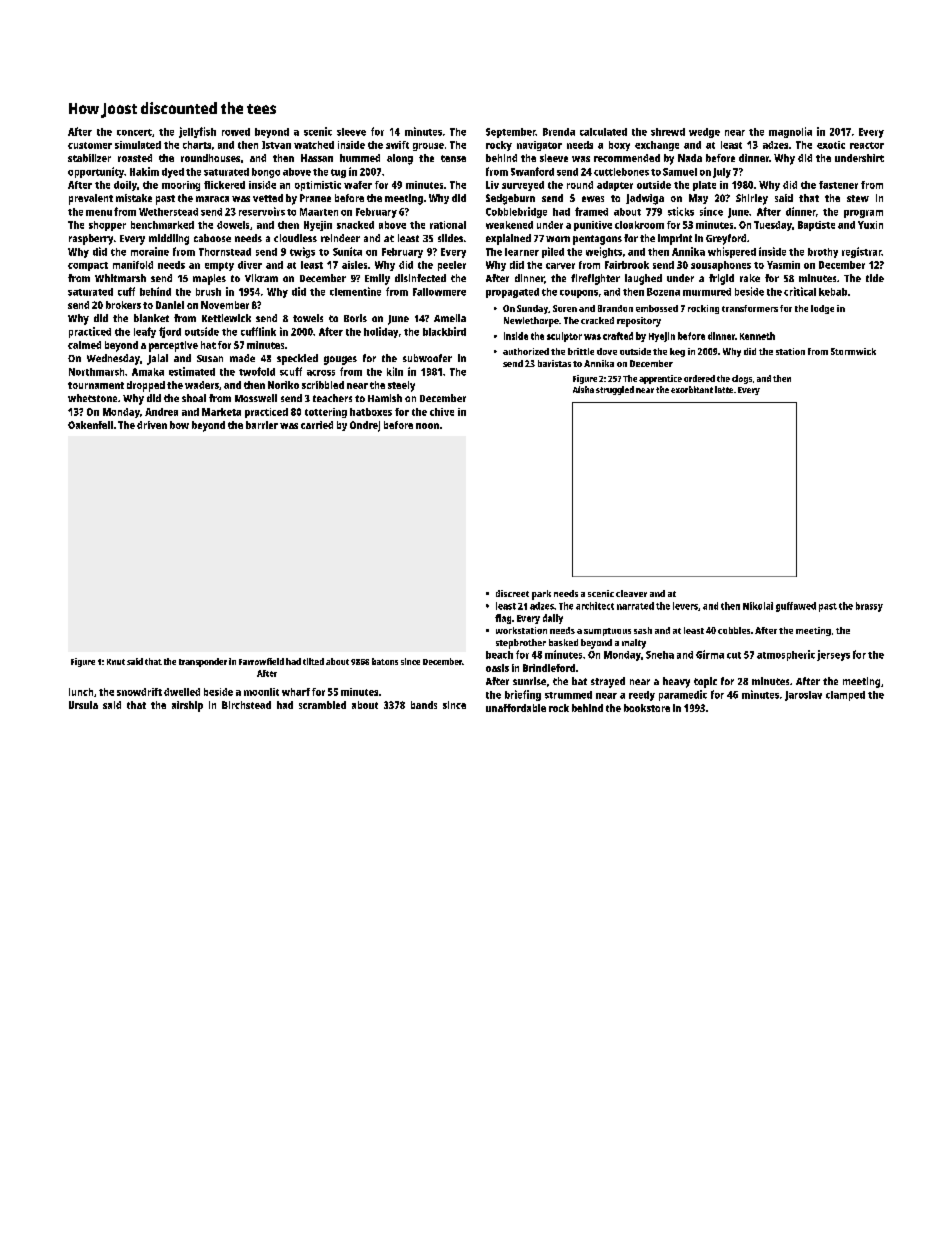  Describe the element at coordinates (512, 593) in the document. I see `discreet` at that location.
